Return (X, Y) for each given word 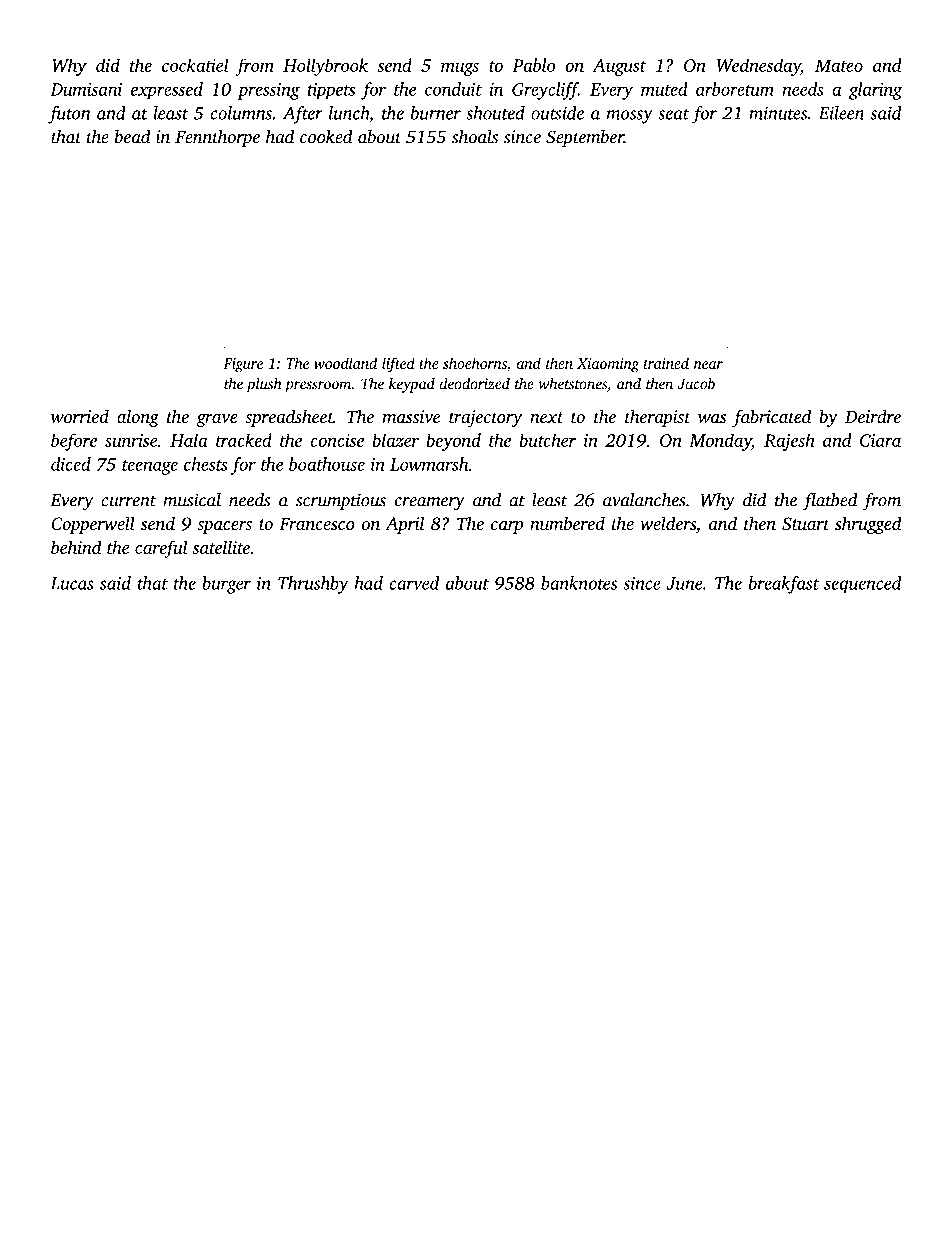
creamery (430, 504)
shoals (475, 136)
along (138, 418)
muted (664, 89)
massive (411, 416)
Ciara (880, 440)
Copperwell (93, 525)
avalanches (644, 500)
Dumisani (86, 89)
